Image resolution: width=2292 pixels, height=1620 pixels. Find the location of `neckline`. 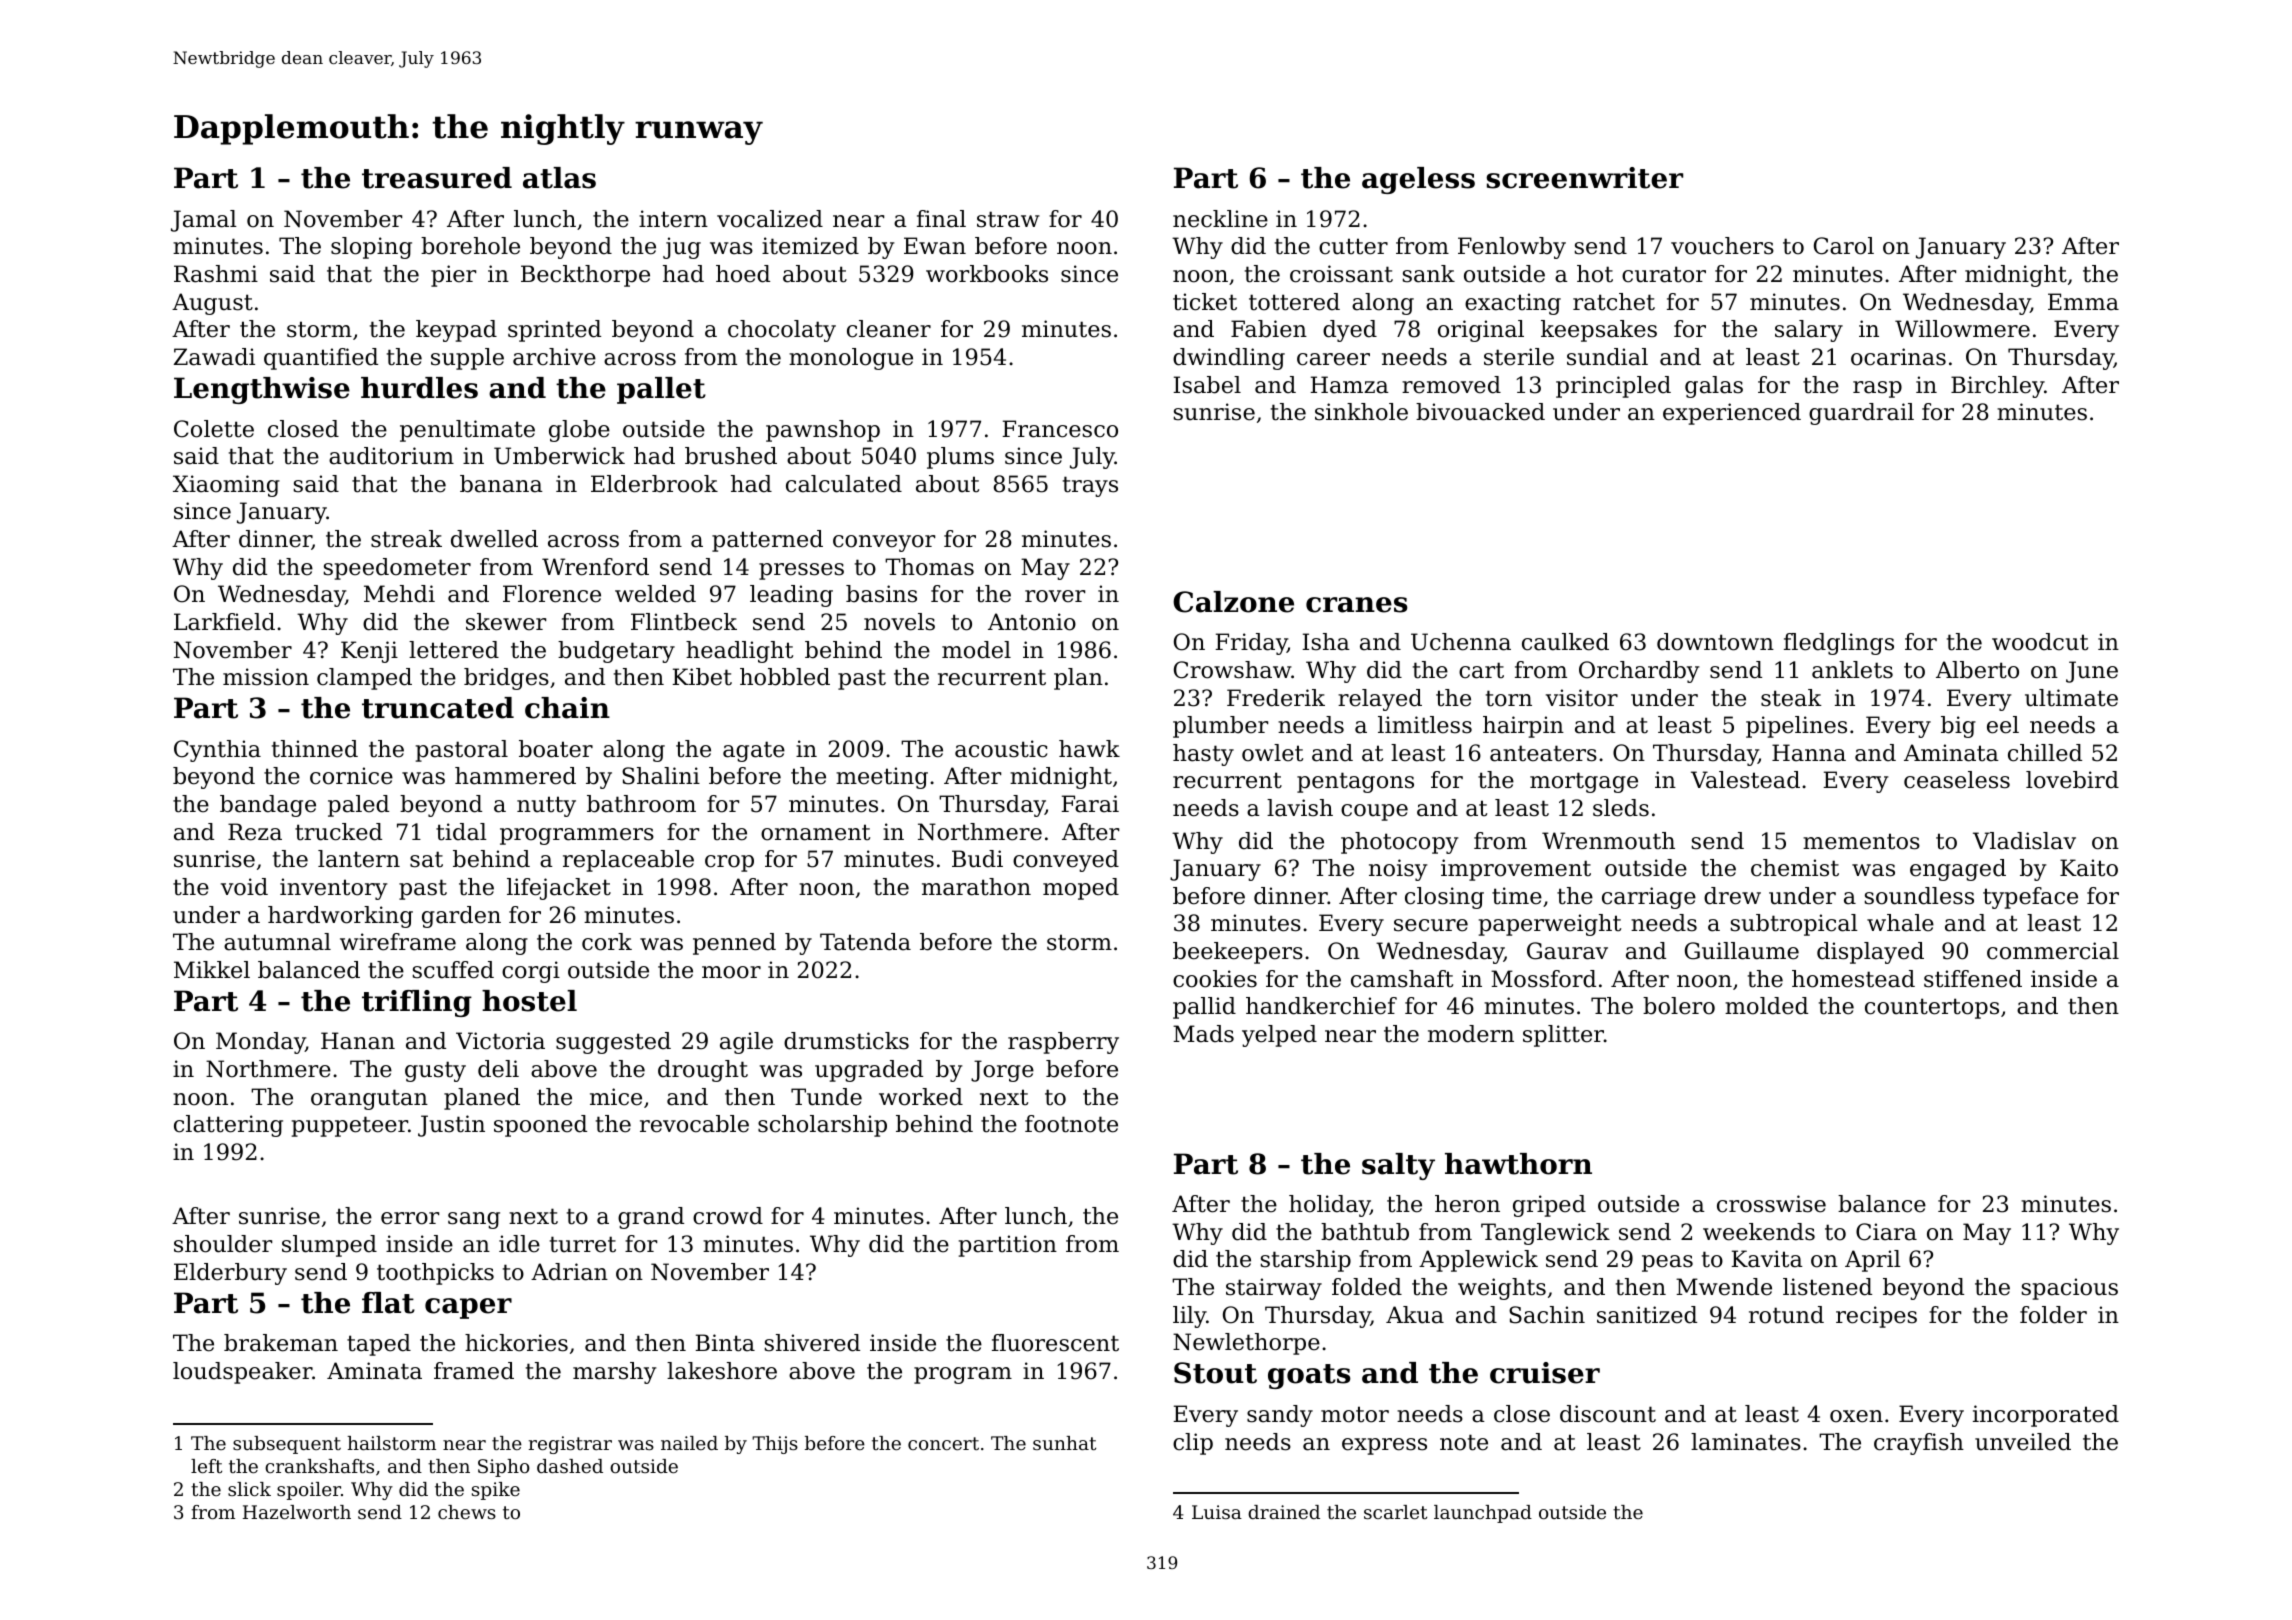

neckline is located at coordinates (1220, 219).
